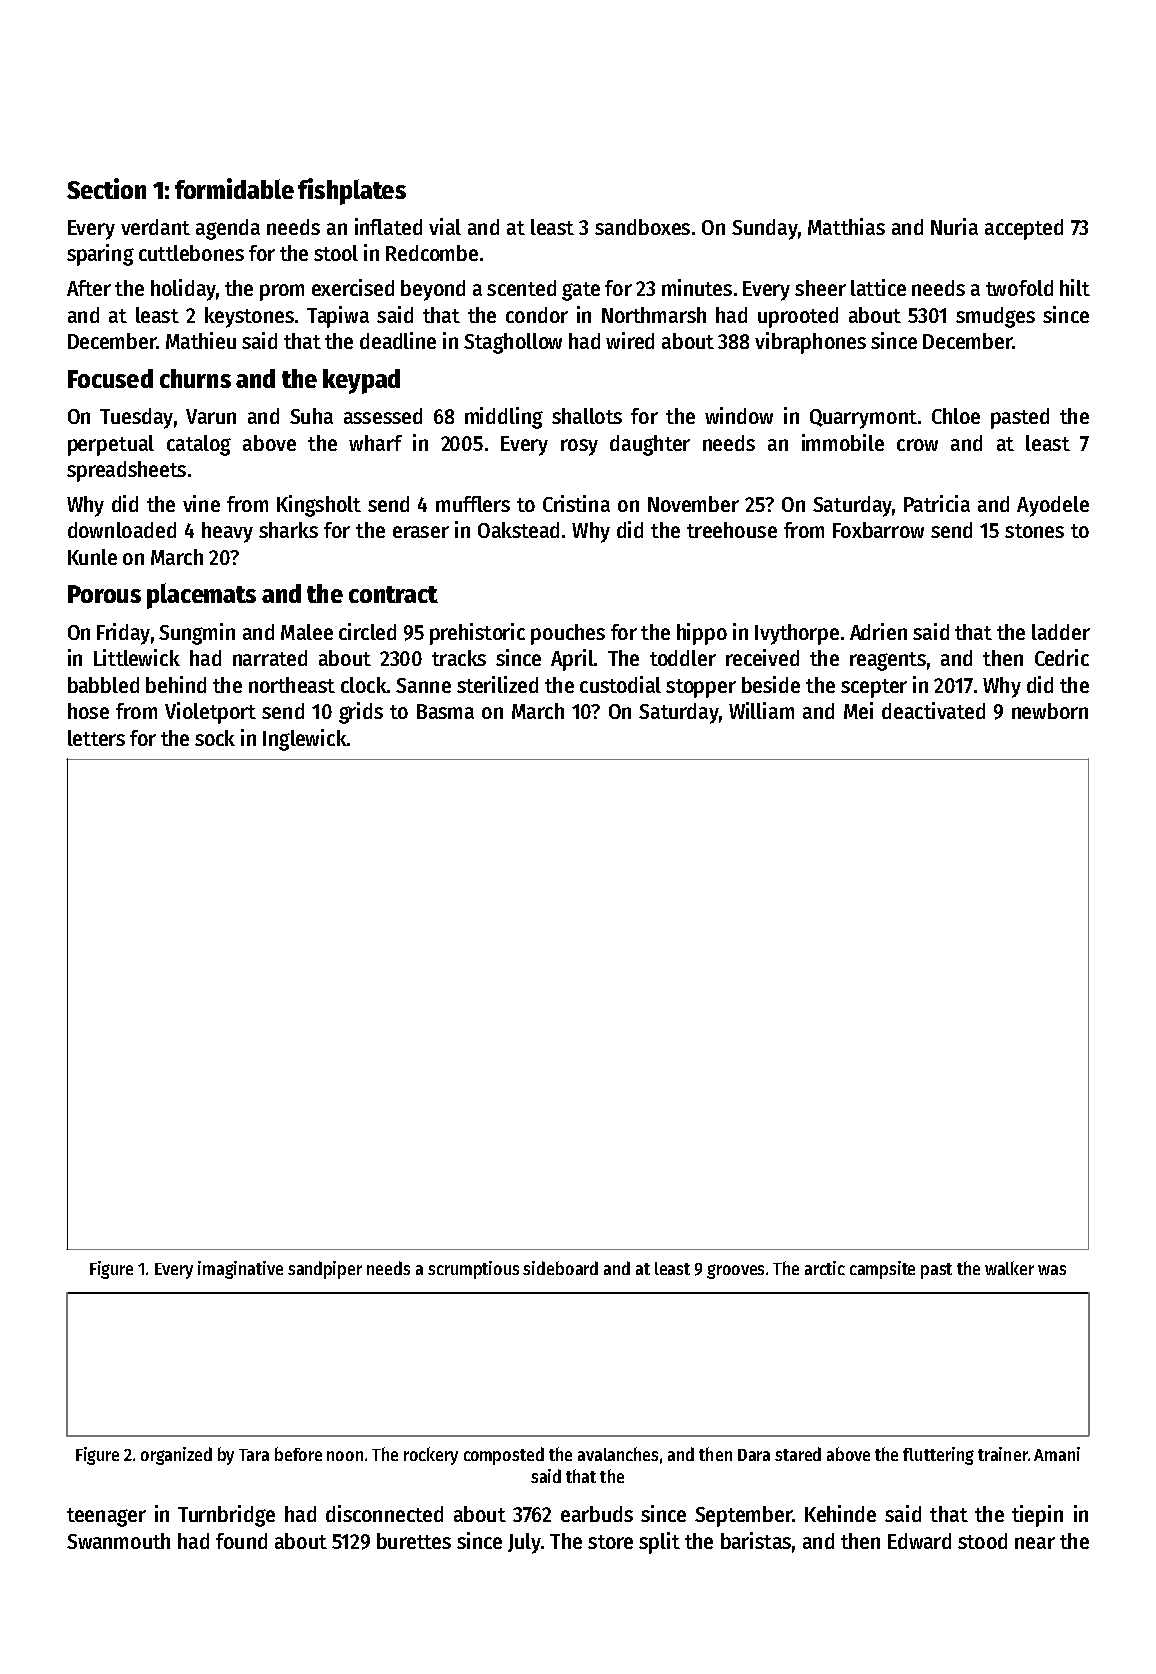 The image size is (1156, 1674). Describe the element at coordinates (352, 191) in the screenshot. I see `fishplates` at that location.
